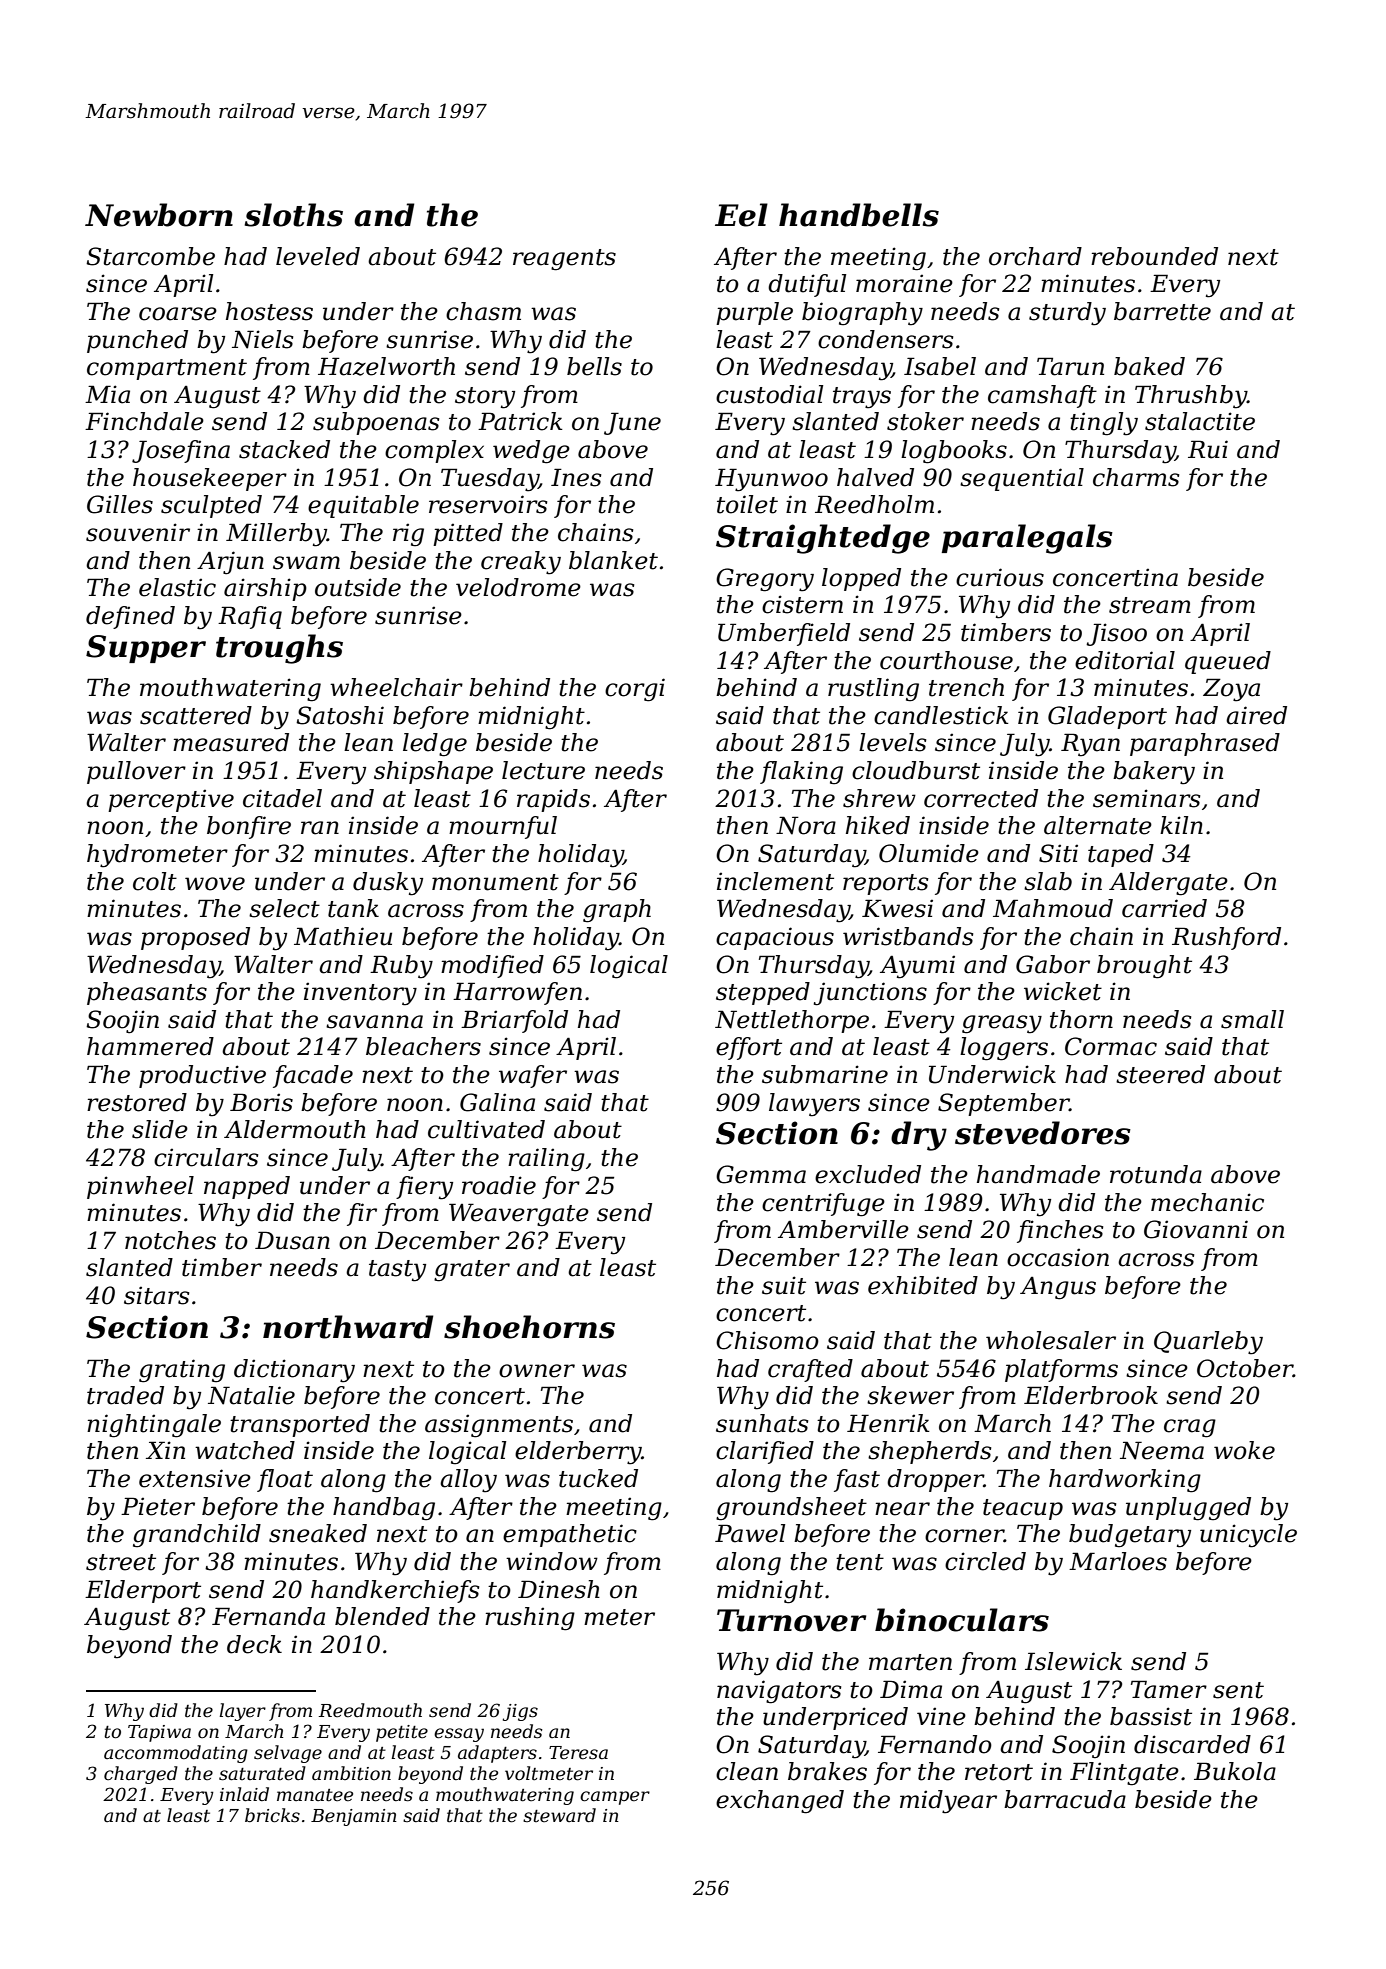 This screenshot has width=1386, height=1969. What do you see at coordinates (1207, 1202) in the screenshot?
I see `mechanic` at bounding box center [1207, 1202].
